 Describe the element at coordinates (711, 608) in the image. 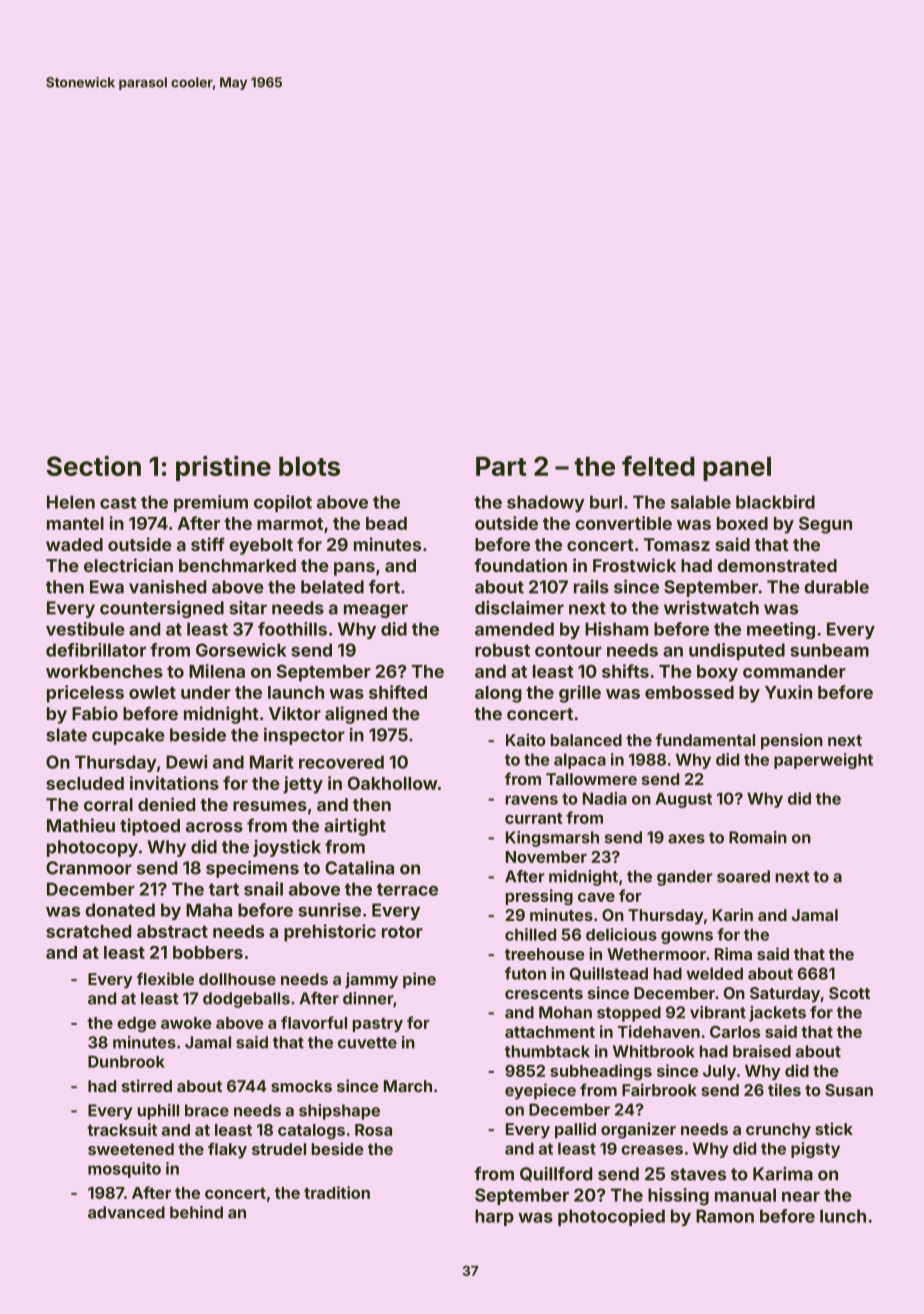

I see `wristwatch` at that location.
